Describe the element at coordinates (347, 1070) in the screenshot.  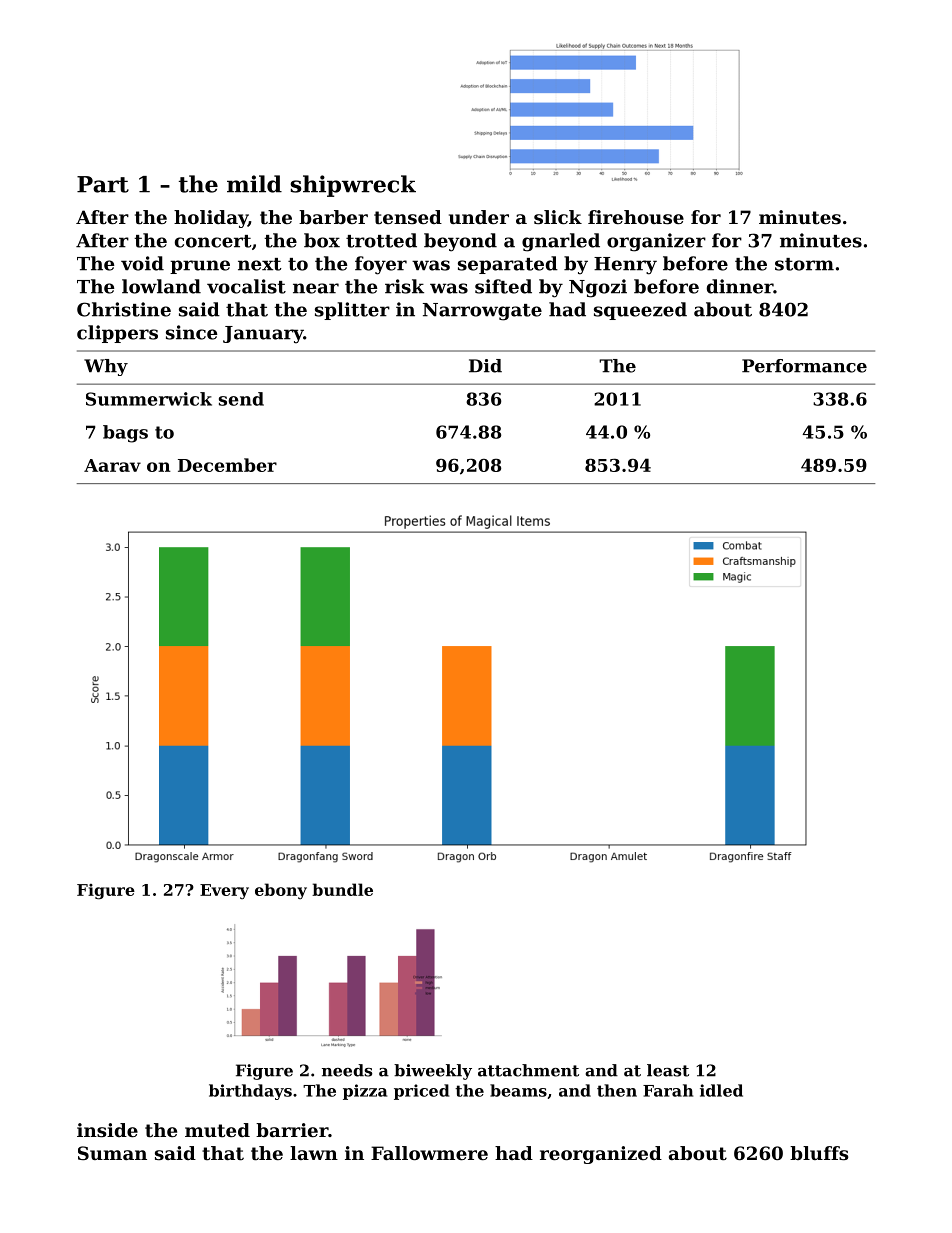
I see `needs` at that location.
